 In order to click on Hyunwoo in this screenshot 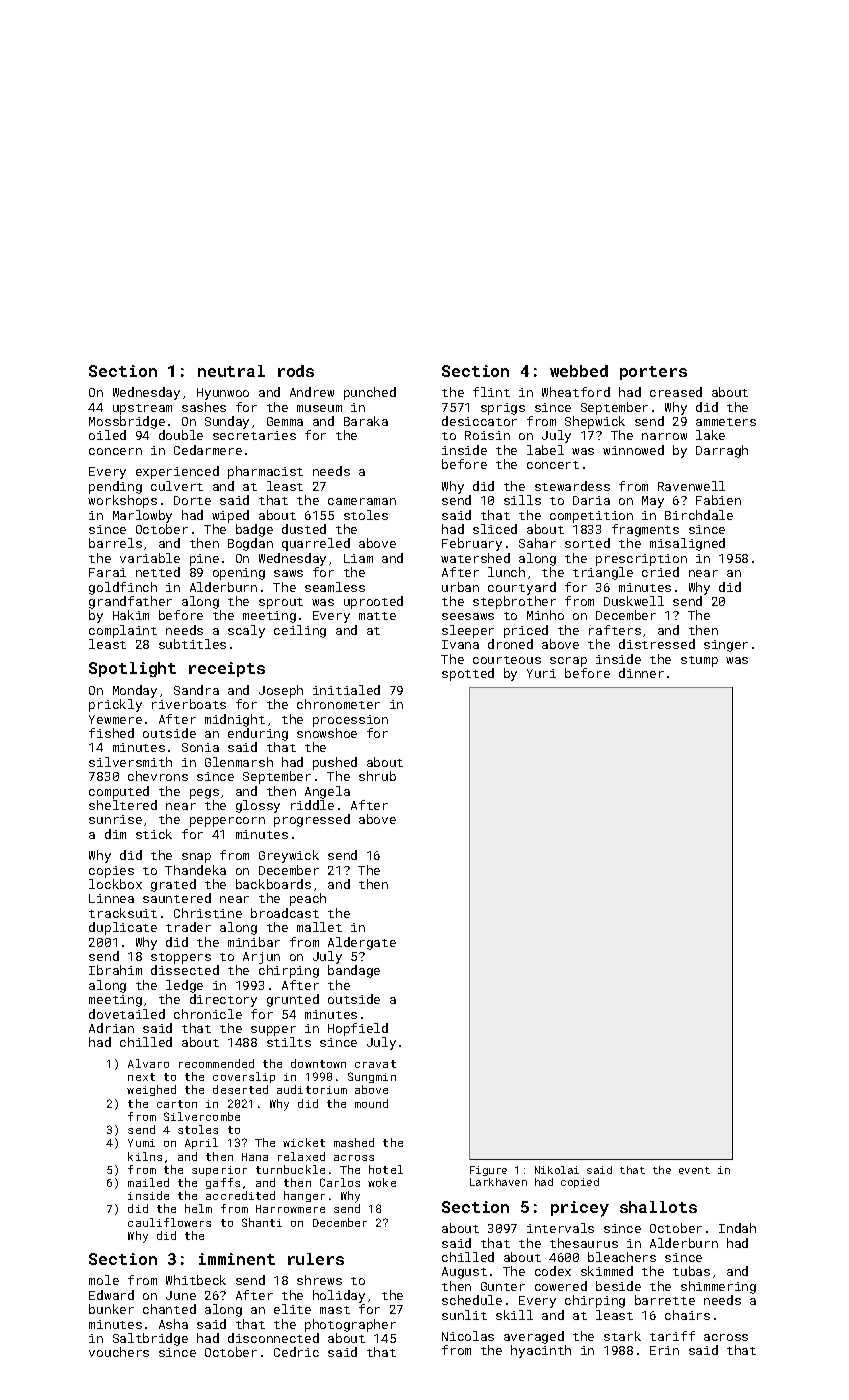, I will do `click(223, 394)`.
